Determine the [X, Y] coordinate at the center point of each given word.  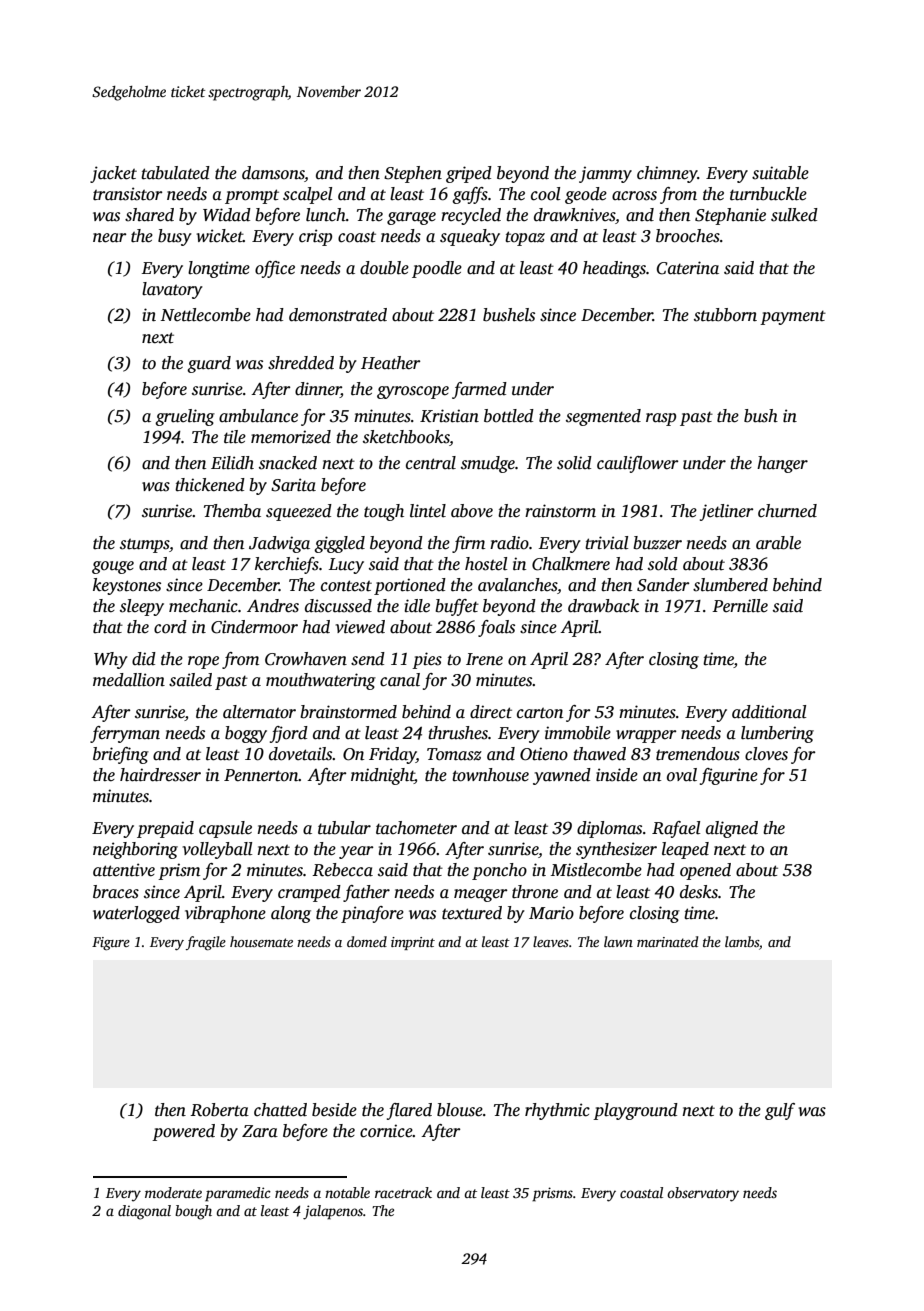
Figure [111, 943]
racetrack [403, 1192]
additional [769, 712]
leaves [551, 941]
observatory [703, 1194]
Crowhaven [306, 659]
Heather [391, 363]
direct [491, 712]
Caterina [688, 268]
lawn [618, 941]
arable [778, 543]
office [275, 269]
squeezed [299, 512]
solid [574, 463]
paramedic [238, 1194]
